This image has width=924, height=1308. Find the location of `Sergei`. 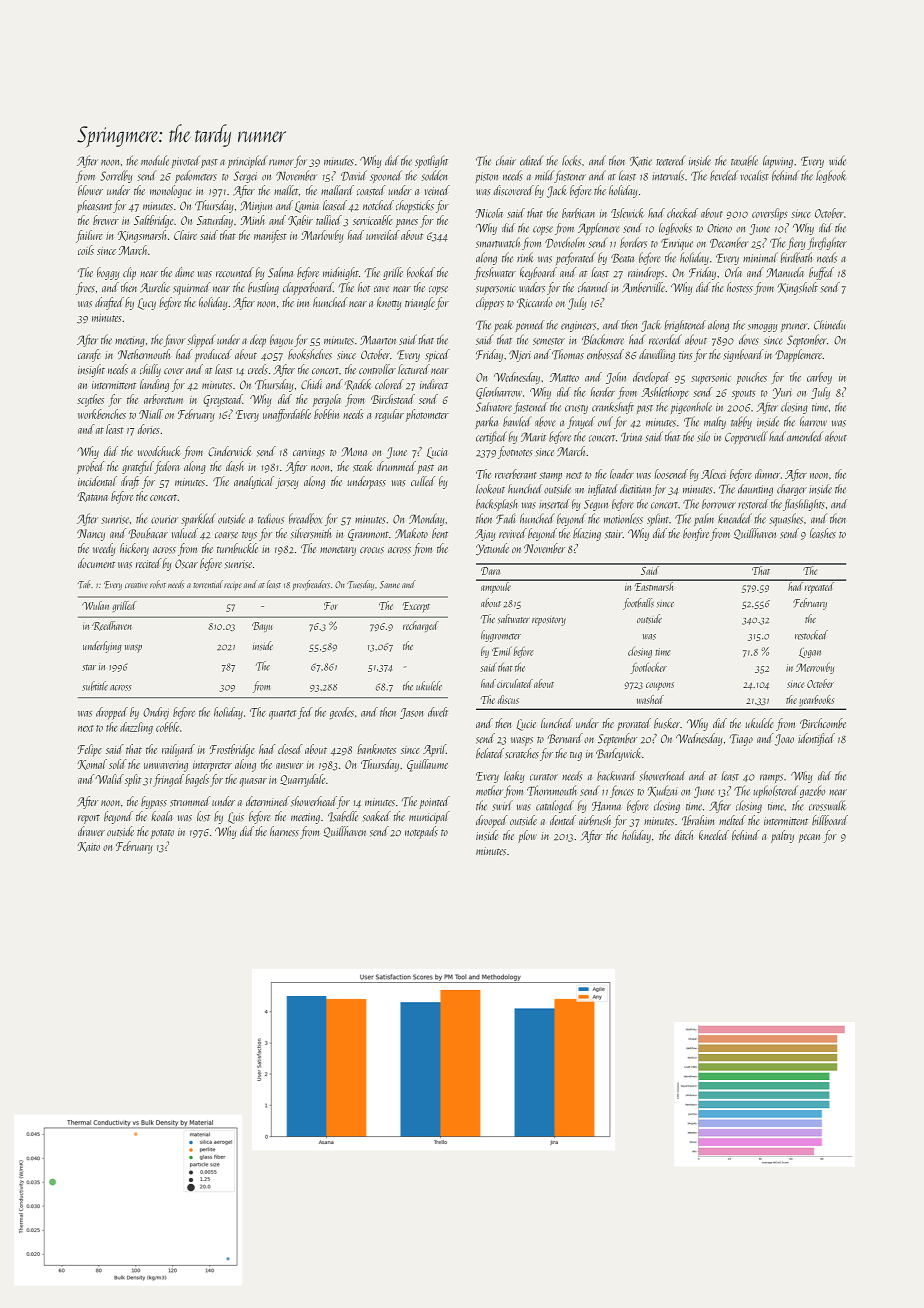

Sergei is located at coordinates (245, 177).
